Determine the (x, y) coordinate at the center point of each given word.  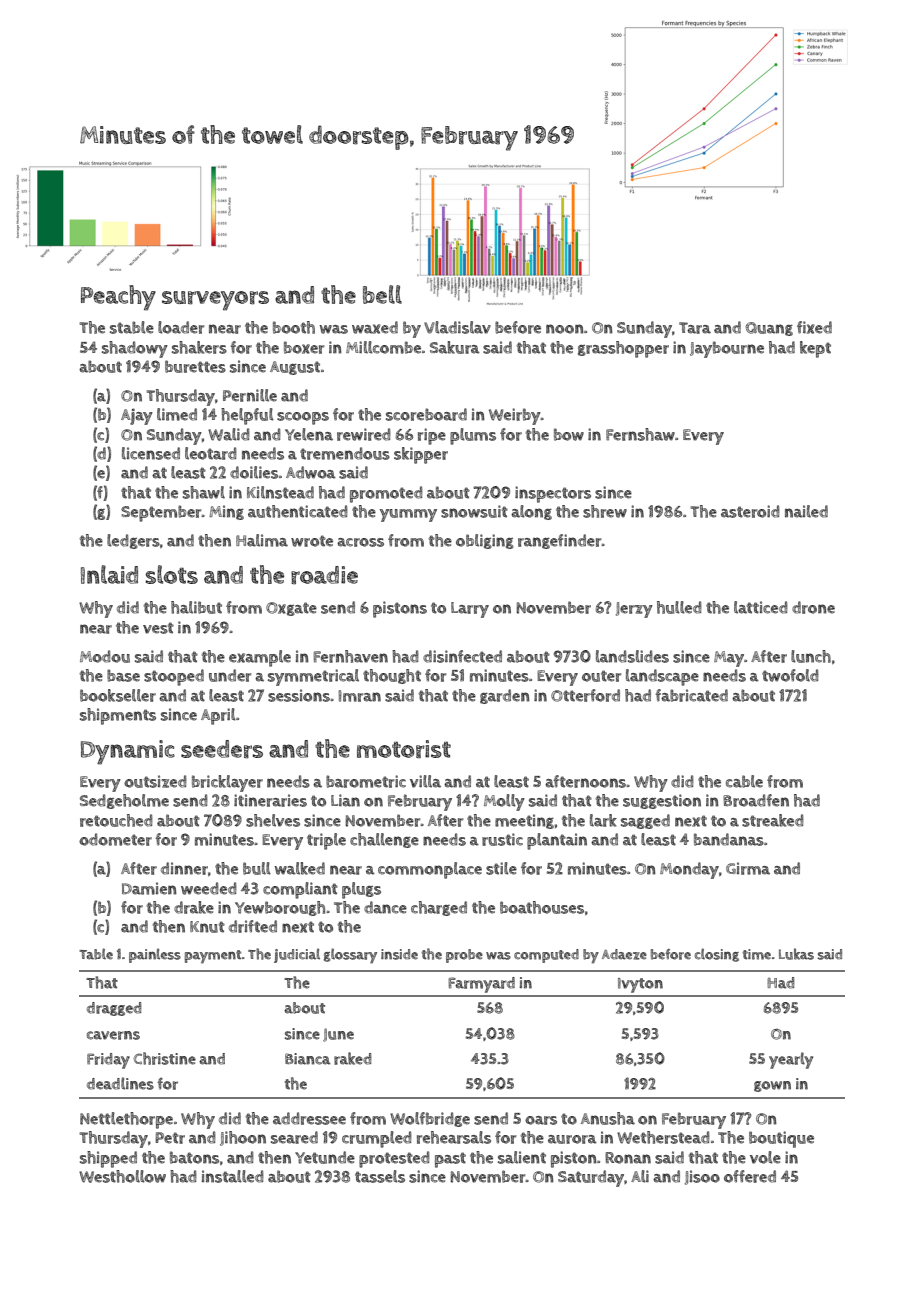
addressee (309, 1118)
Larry (470, 610)
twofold (790, 675)
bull (257, 868)
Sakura (455, 347)
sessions (299, 695)
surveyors (215, 301)
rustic (502, 839)
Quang (769, 329)
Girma (748, 868)
